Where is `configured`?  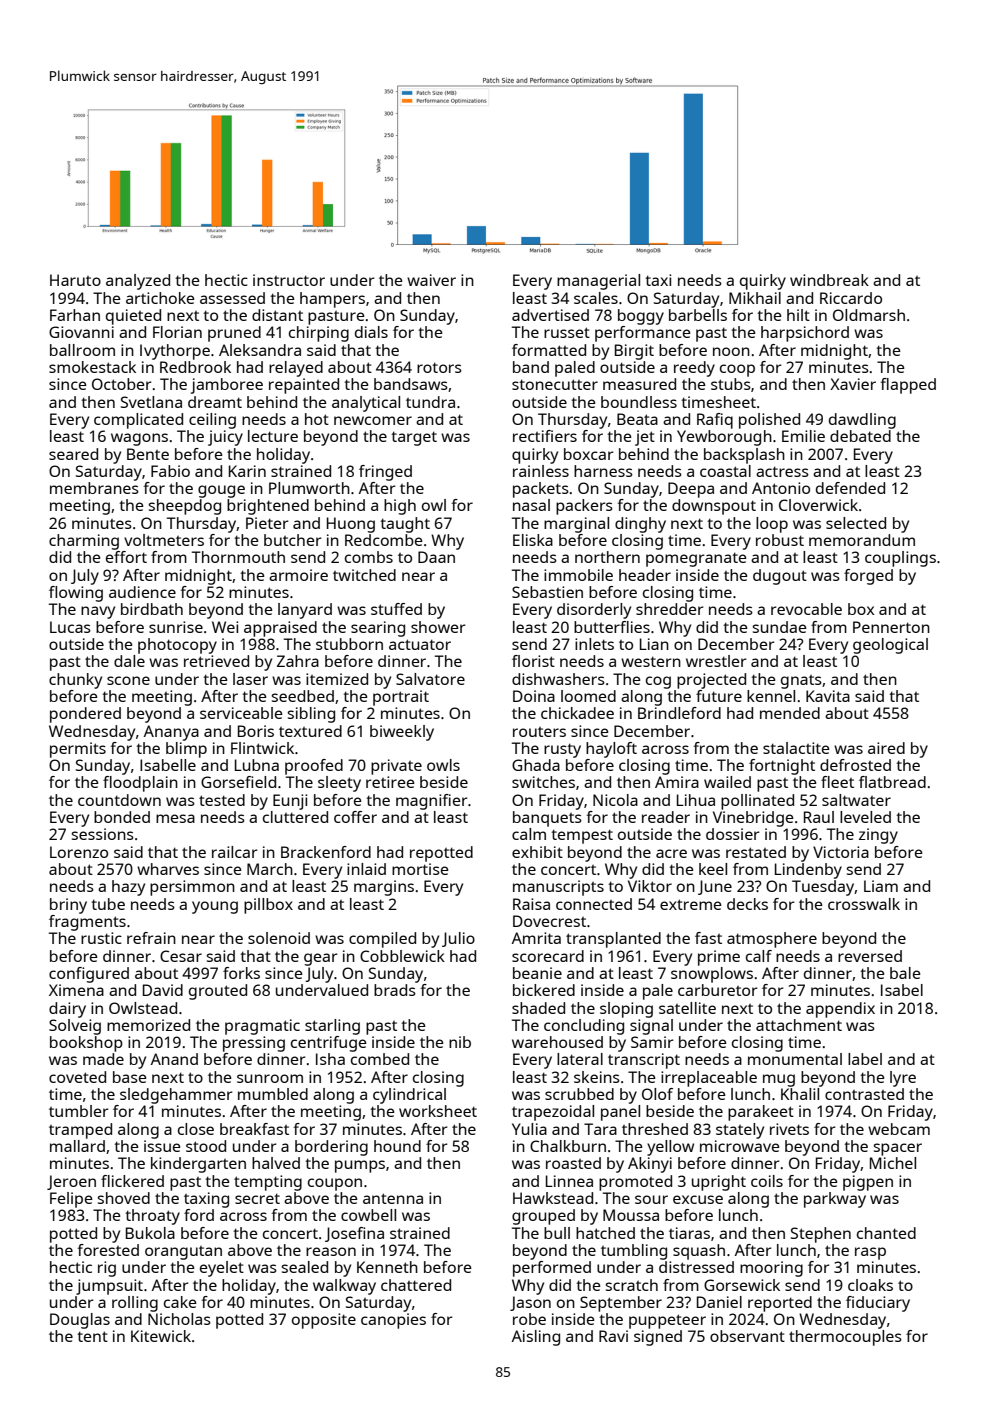 configured is located at coordinates (89, 975).
